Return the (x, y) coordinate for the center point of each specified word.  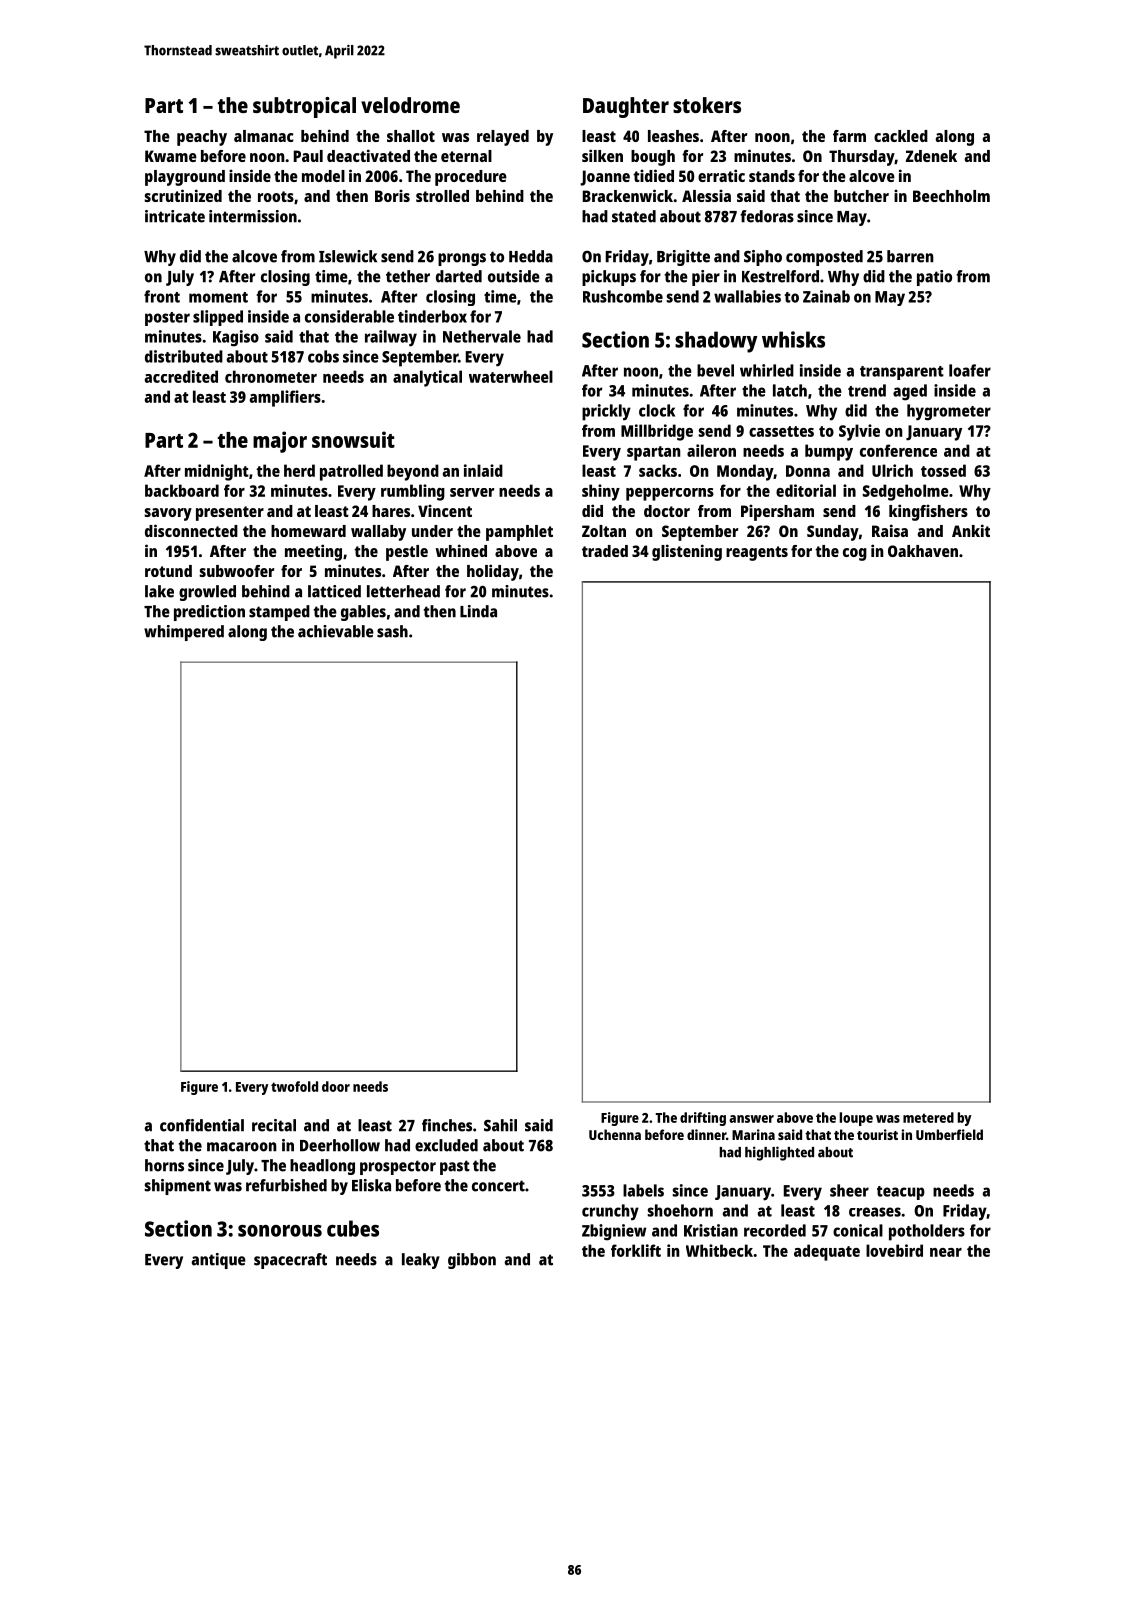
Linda (478, 611)
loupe (856, 1119)
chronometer (271, 376)
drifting (703, 1119)
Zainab (826, 296)
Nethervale (482, 336)
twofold (294, 1086)
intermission (253, 216)
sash (392, 631)
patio (934, 278)
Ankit (971, 530)
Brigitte (683, 258)
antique (218, 1261)
